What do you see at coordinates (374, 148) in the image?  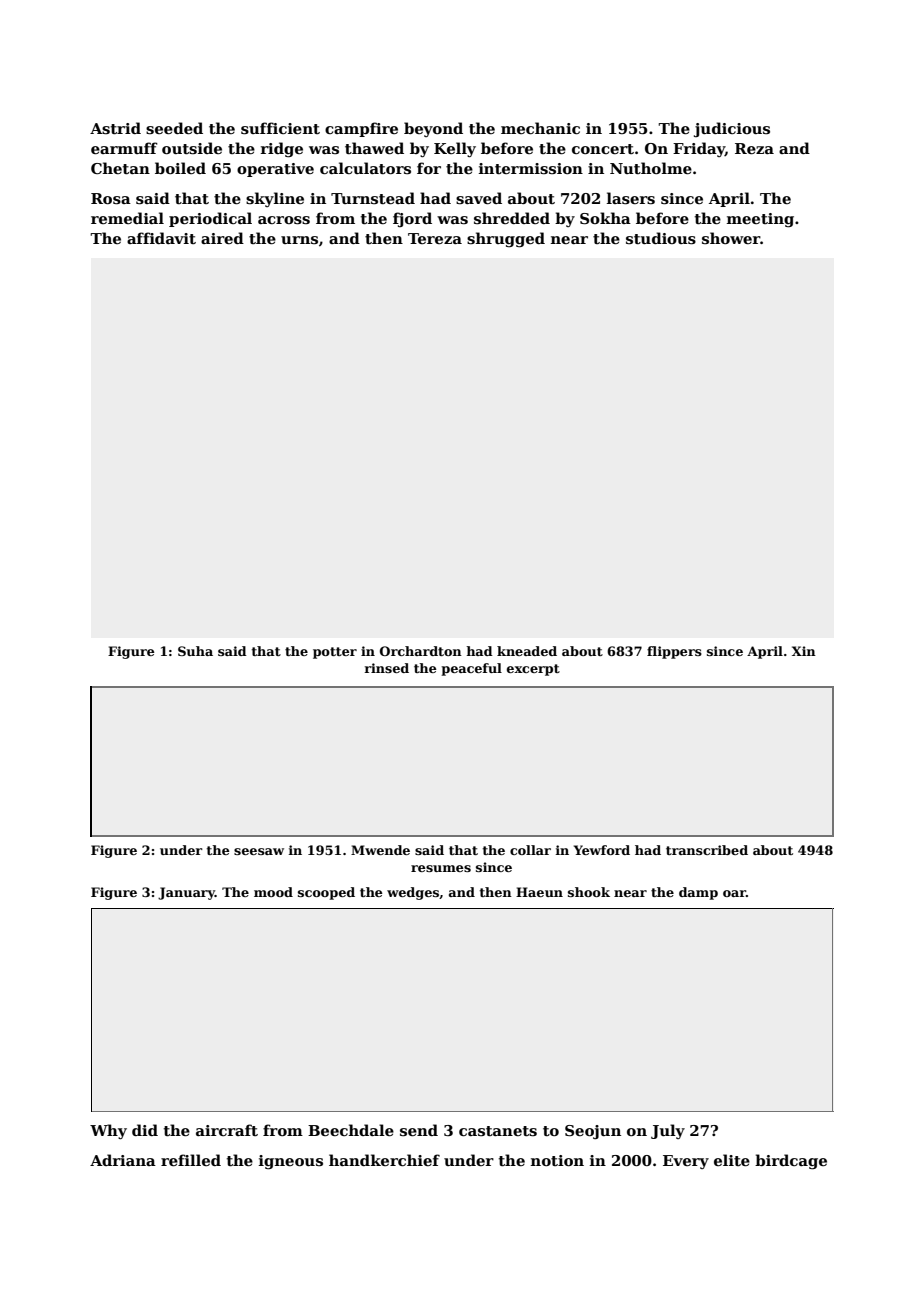 I see `thawed` at bounding box center [374, 148].
